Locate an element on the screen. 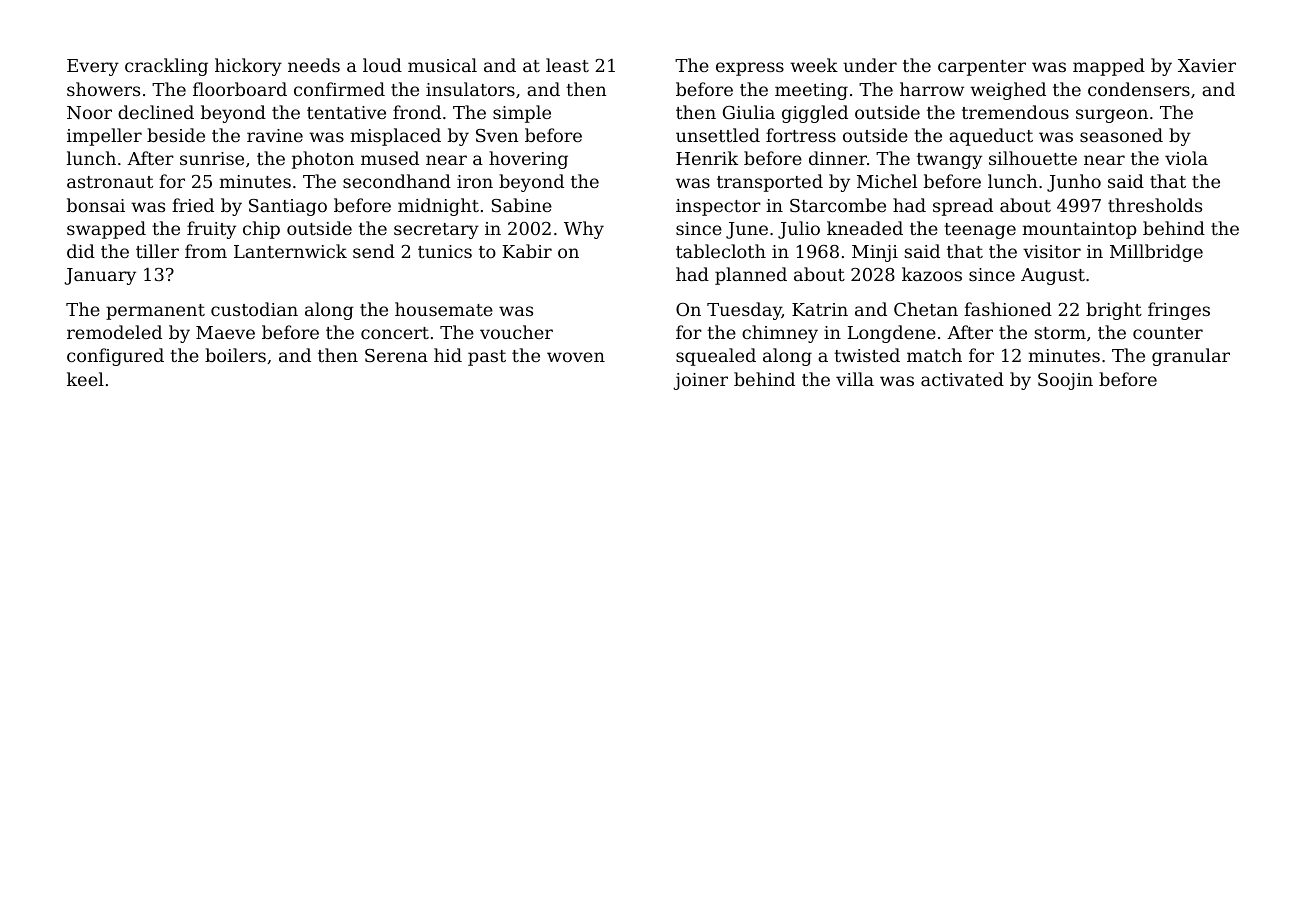  unsettled is located at coordinates (718, 135).
